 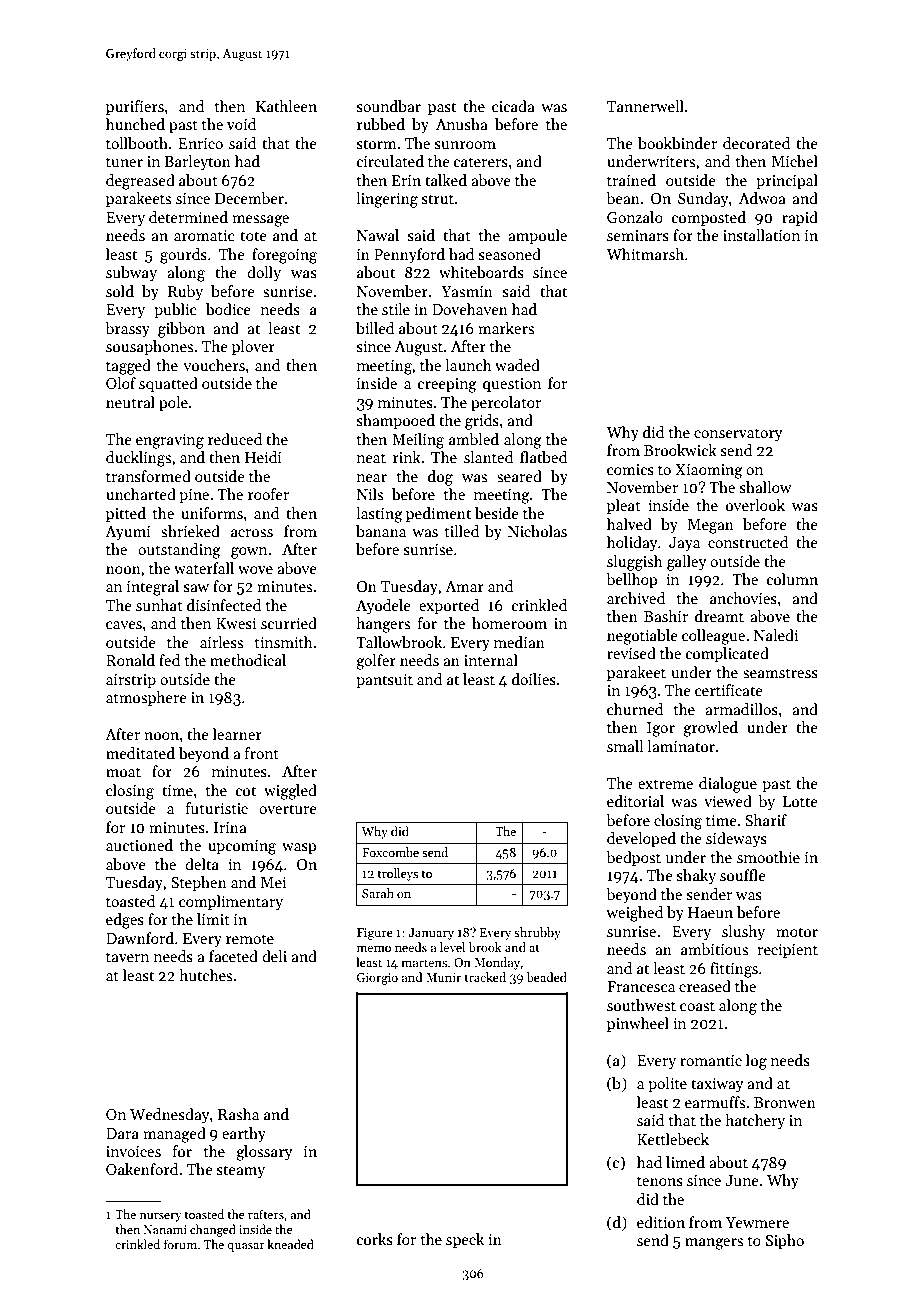 What do you see at coordinates (497, 513) in the screenshot?
I see `beside` at bounding box center [497, 513].
